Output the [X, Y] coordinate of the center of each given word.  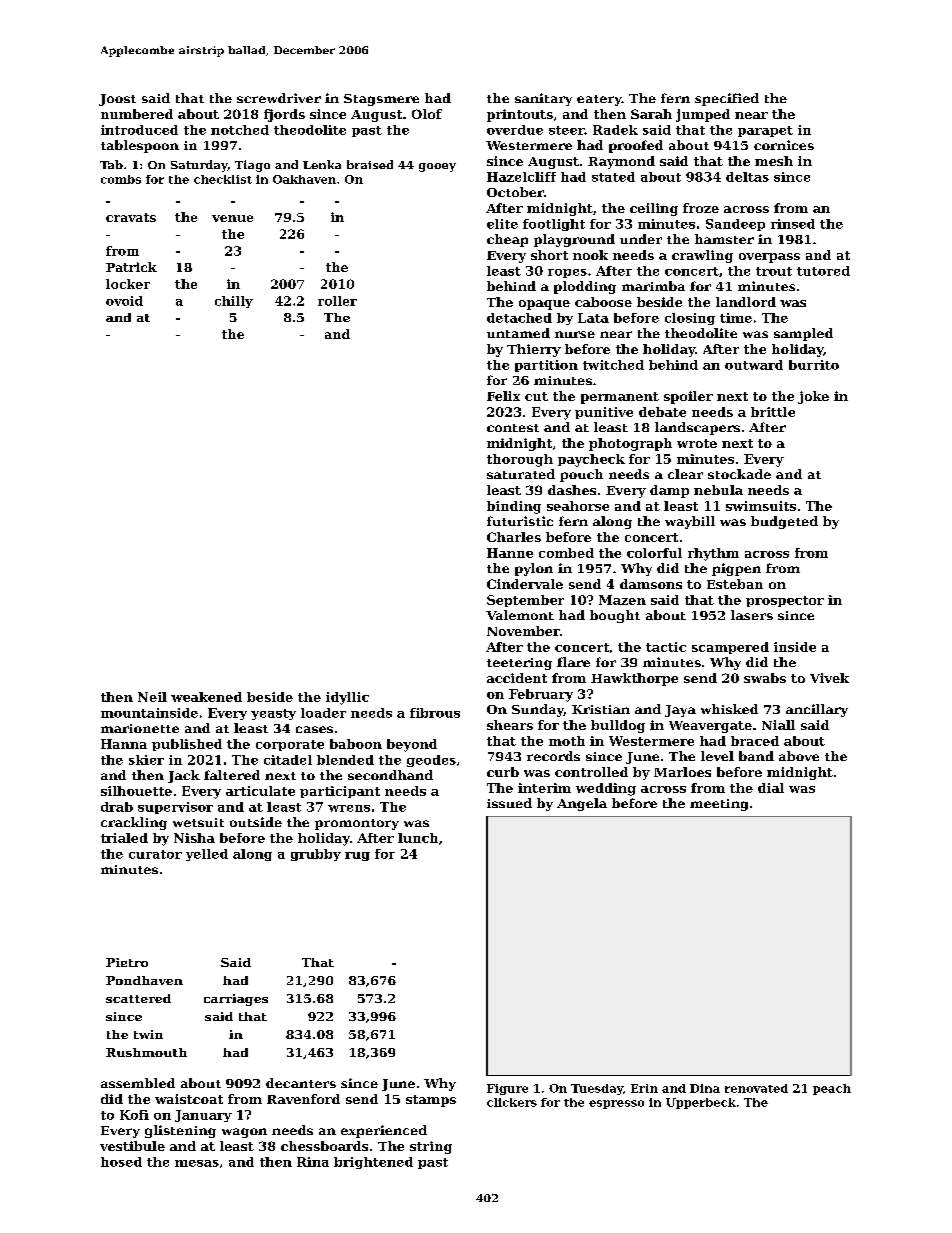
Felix [503, 396]
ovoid [124, 301]
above [799, 756]
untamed [518, 333]
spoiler [688, 397]
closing [690, 319]
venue [232, 218]
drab [117, 807]
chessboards [324, 1146]
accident [517, 678]
